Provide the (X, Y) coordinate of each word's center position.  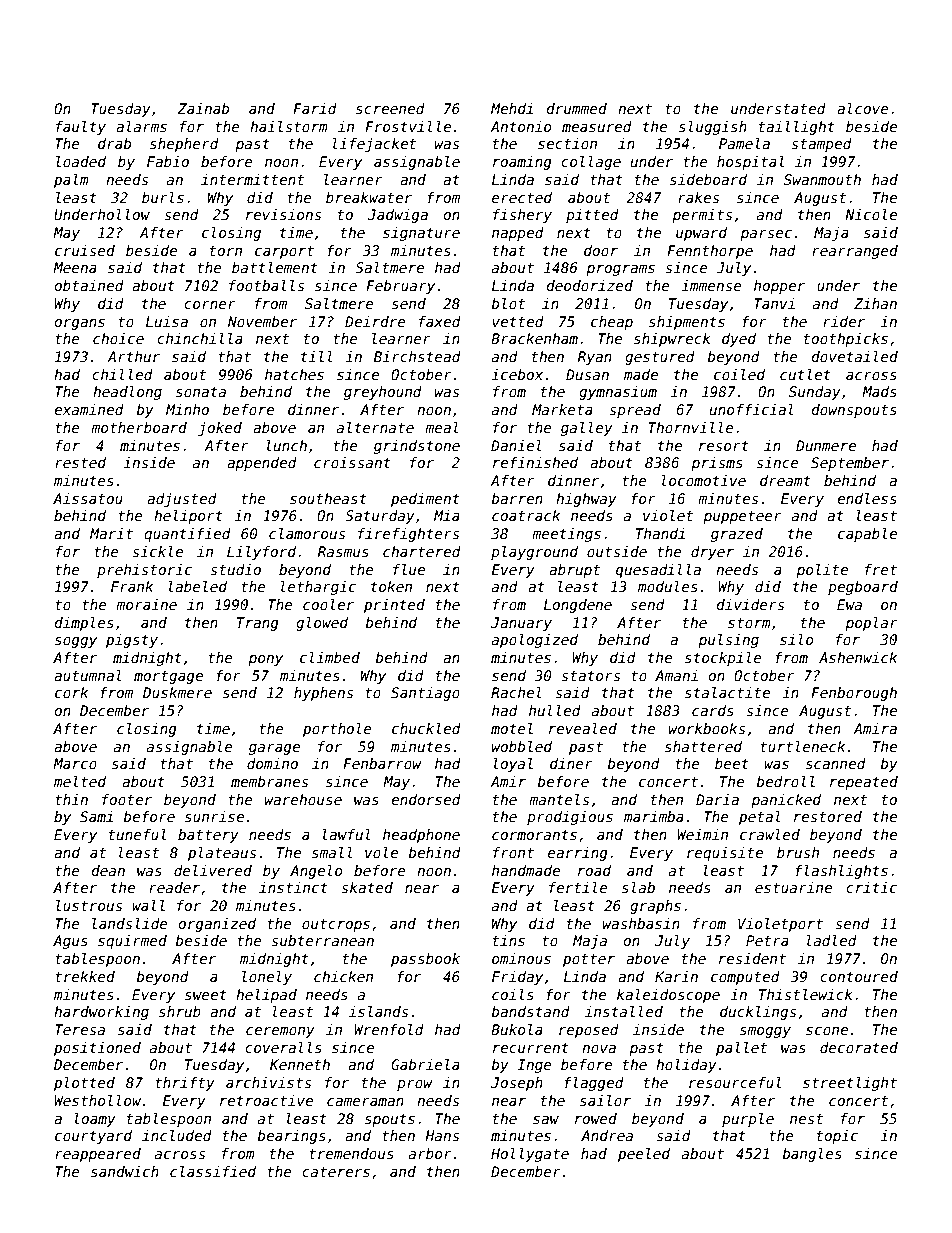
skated (367, 887)
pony (265, 660)
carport (284, 252)
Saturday (380, 517)
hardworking (101, 1013)
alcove (863, 108)
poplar (871, 624)
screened (390, 108)
